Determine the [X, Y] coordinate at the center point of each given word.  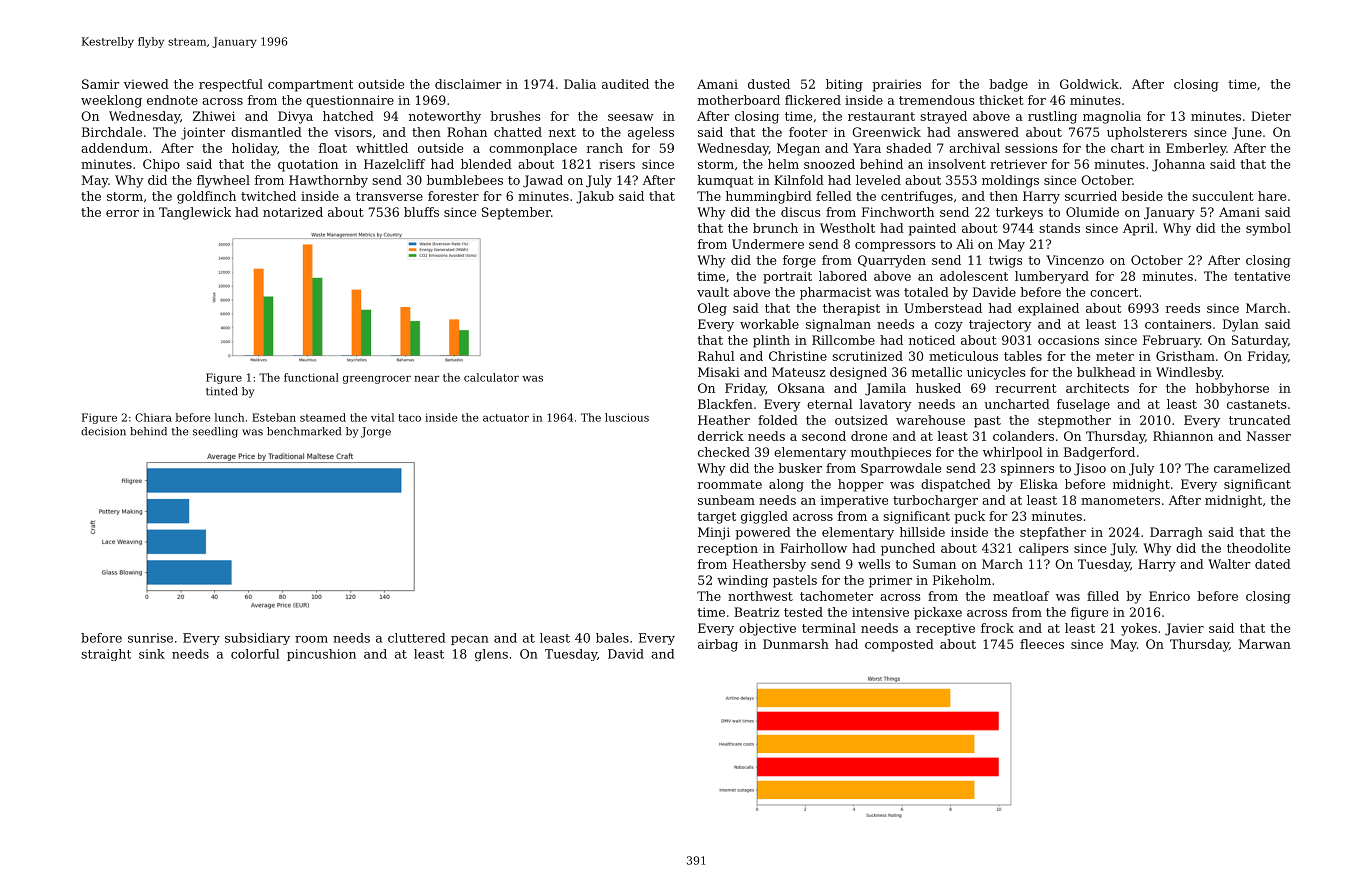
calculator [491, 377]
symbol [1268, 229]
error [122, 213]
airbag [718, 645]
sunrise [150, 638]
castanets [1256, 404]
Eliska [1039, 484]
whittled [382, 148]
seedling [215, 432]
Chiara [153, 417]
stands [1059, 228]
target [716, 518]
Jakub [595, 197]
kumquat [725, 181]
